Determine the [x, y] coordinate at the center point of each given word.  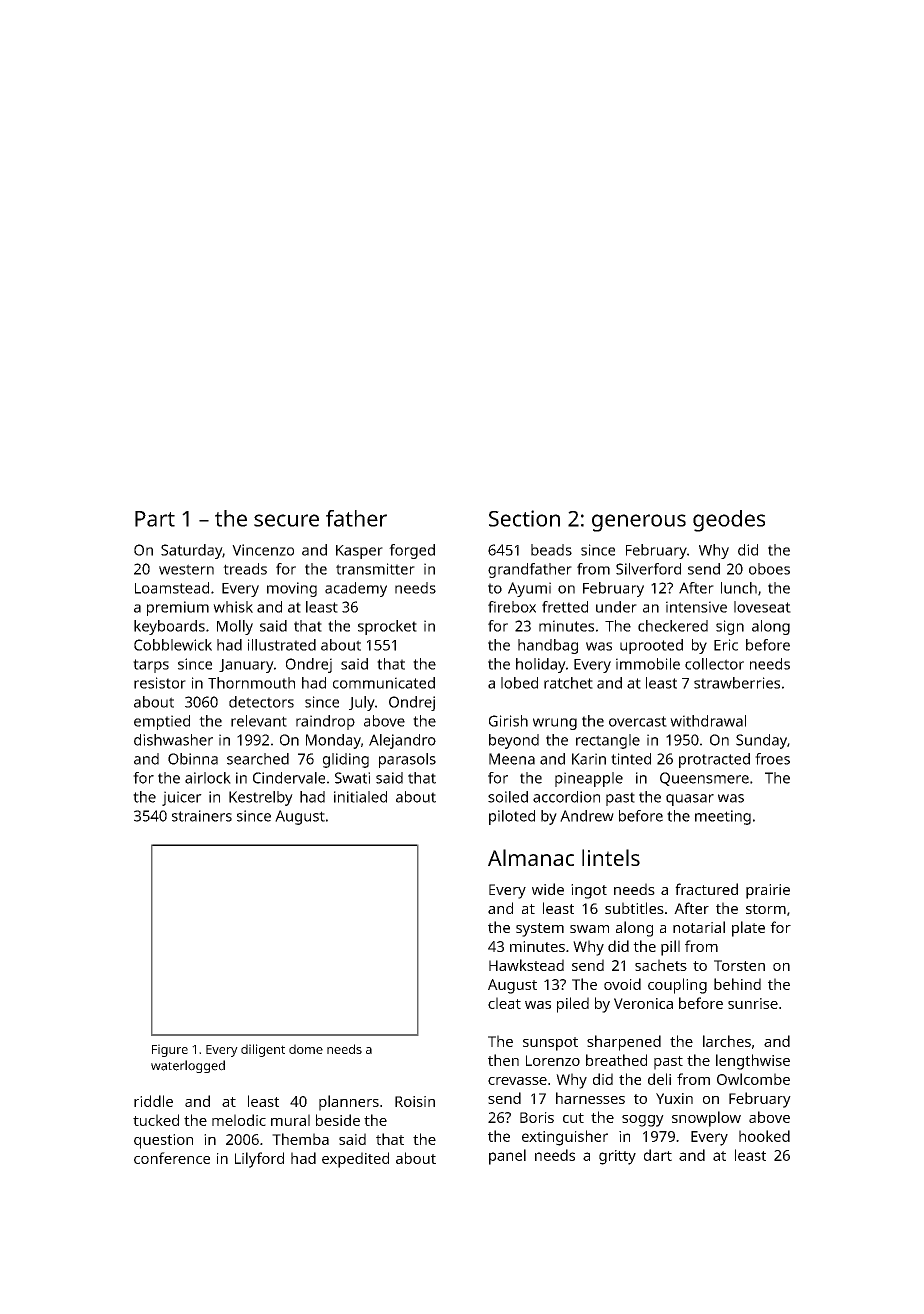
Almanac [531, 857]
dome [306, 1049]
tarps [151, 666]
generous [639, 523]
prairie [768, 891]
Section [524, 518]
